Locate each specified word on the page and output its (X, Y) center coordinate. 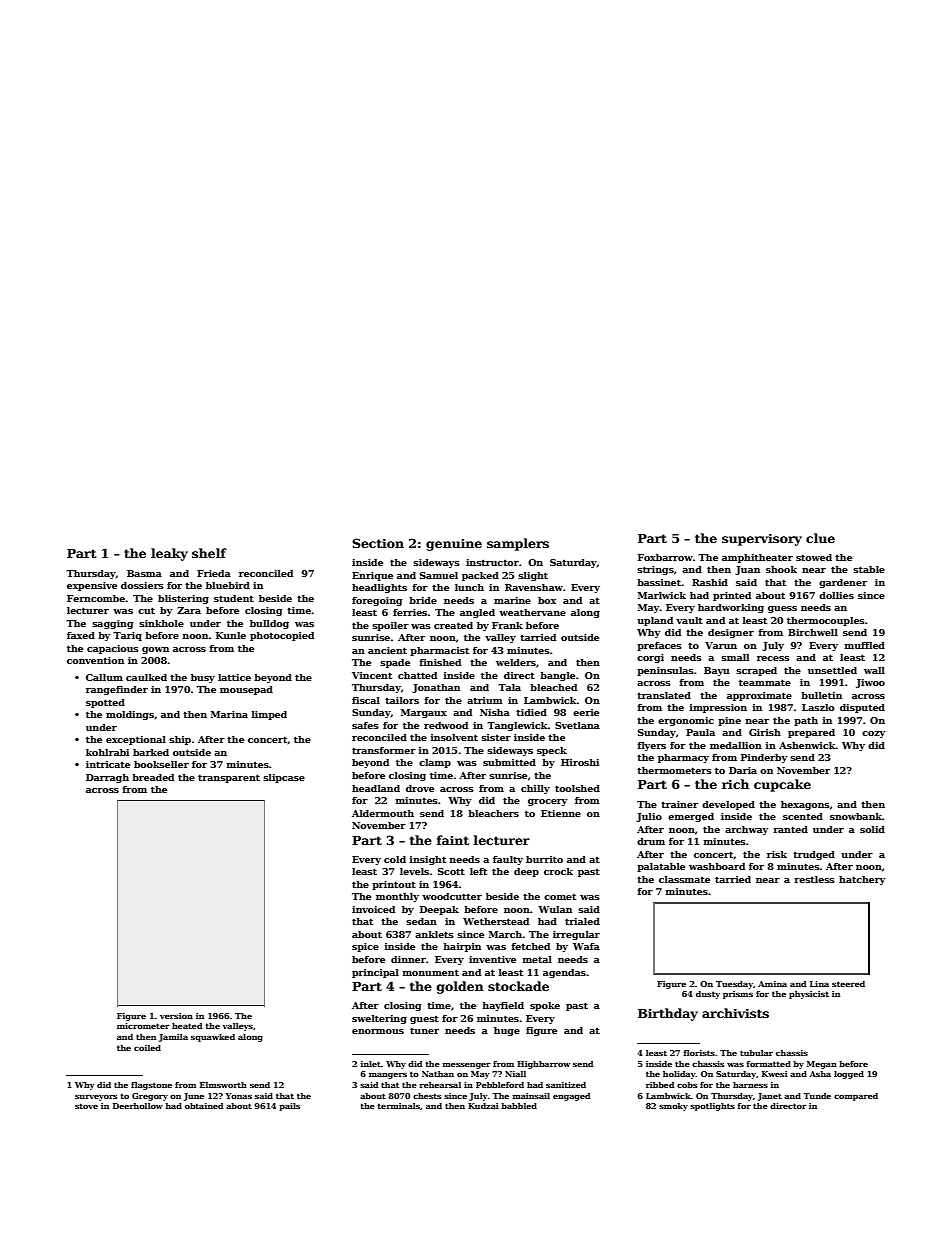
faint (452, 840)
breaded (153, 777)
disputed (862, 708)
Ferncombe (96, 598)
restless (814, 879)
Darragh (107, 778)
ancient (387, 650)
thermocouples (826, 621)
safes (365, 725)
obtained (204, 1106)
